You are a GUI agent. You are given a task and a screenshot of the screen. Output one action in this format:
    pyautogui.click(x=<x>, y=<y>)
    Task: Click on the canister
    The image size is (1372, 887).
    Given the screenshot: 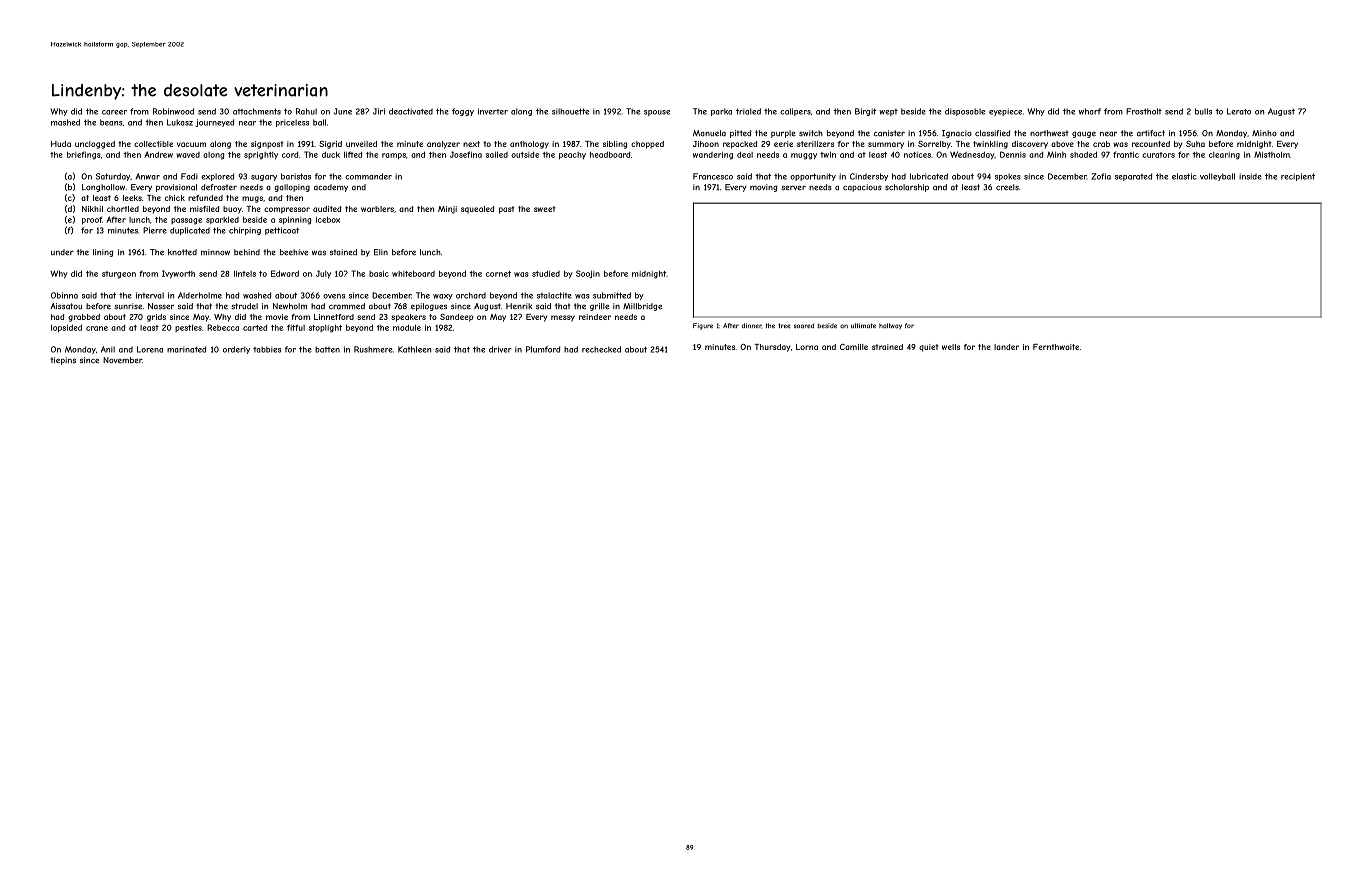 What is the action you would take?
    pyautogui.click(x=889, y=133)
